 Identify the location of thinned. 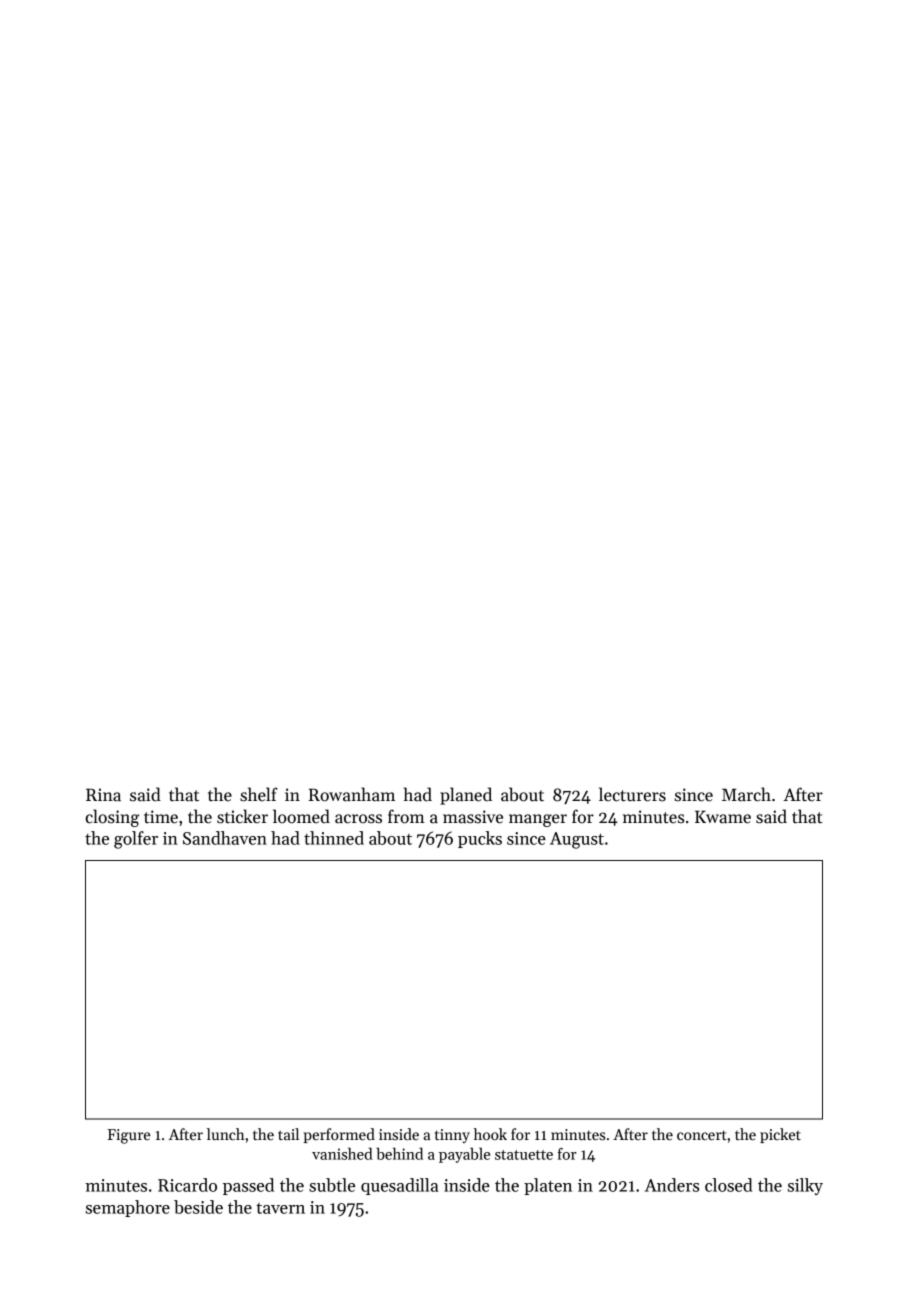
(334, 838).
